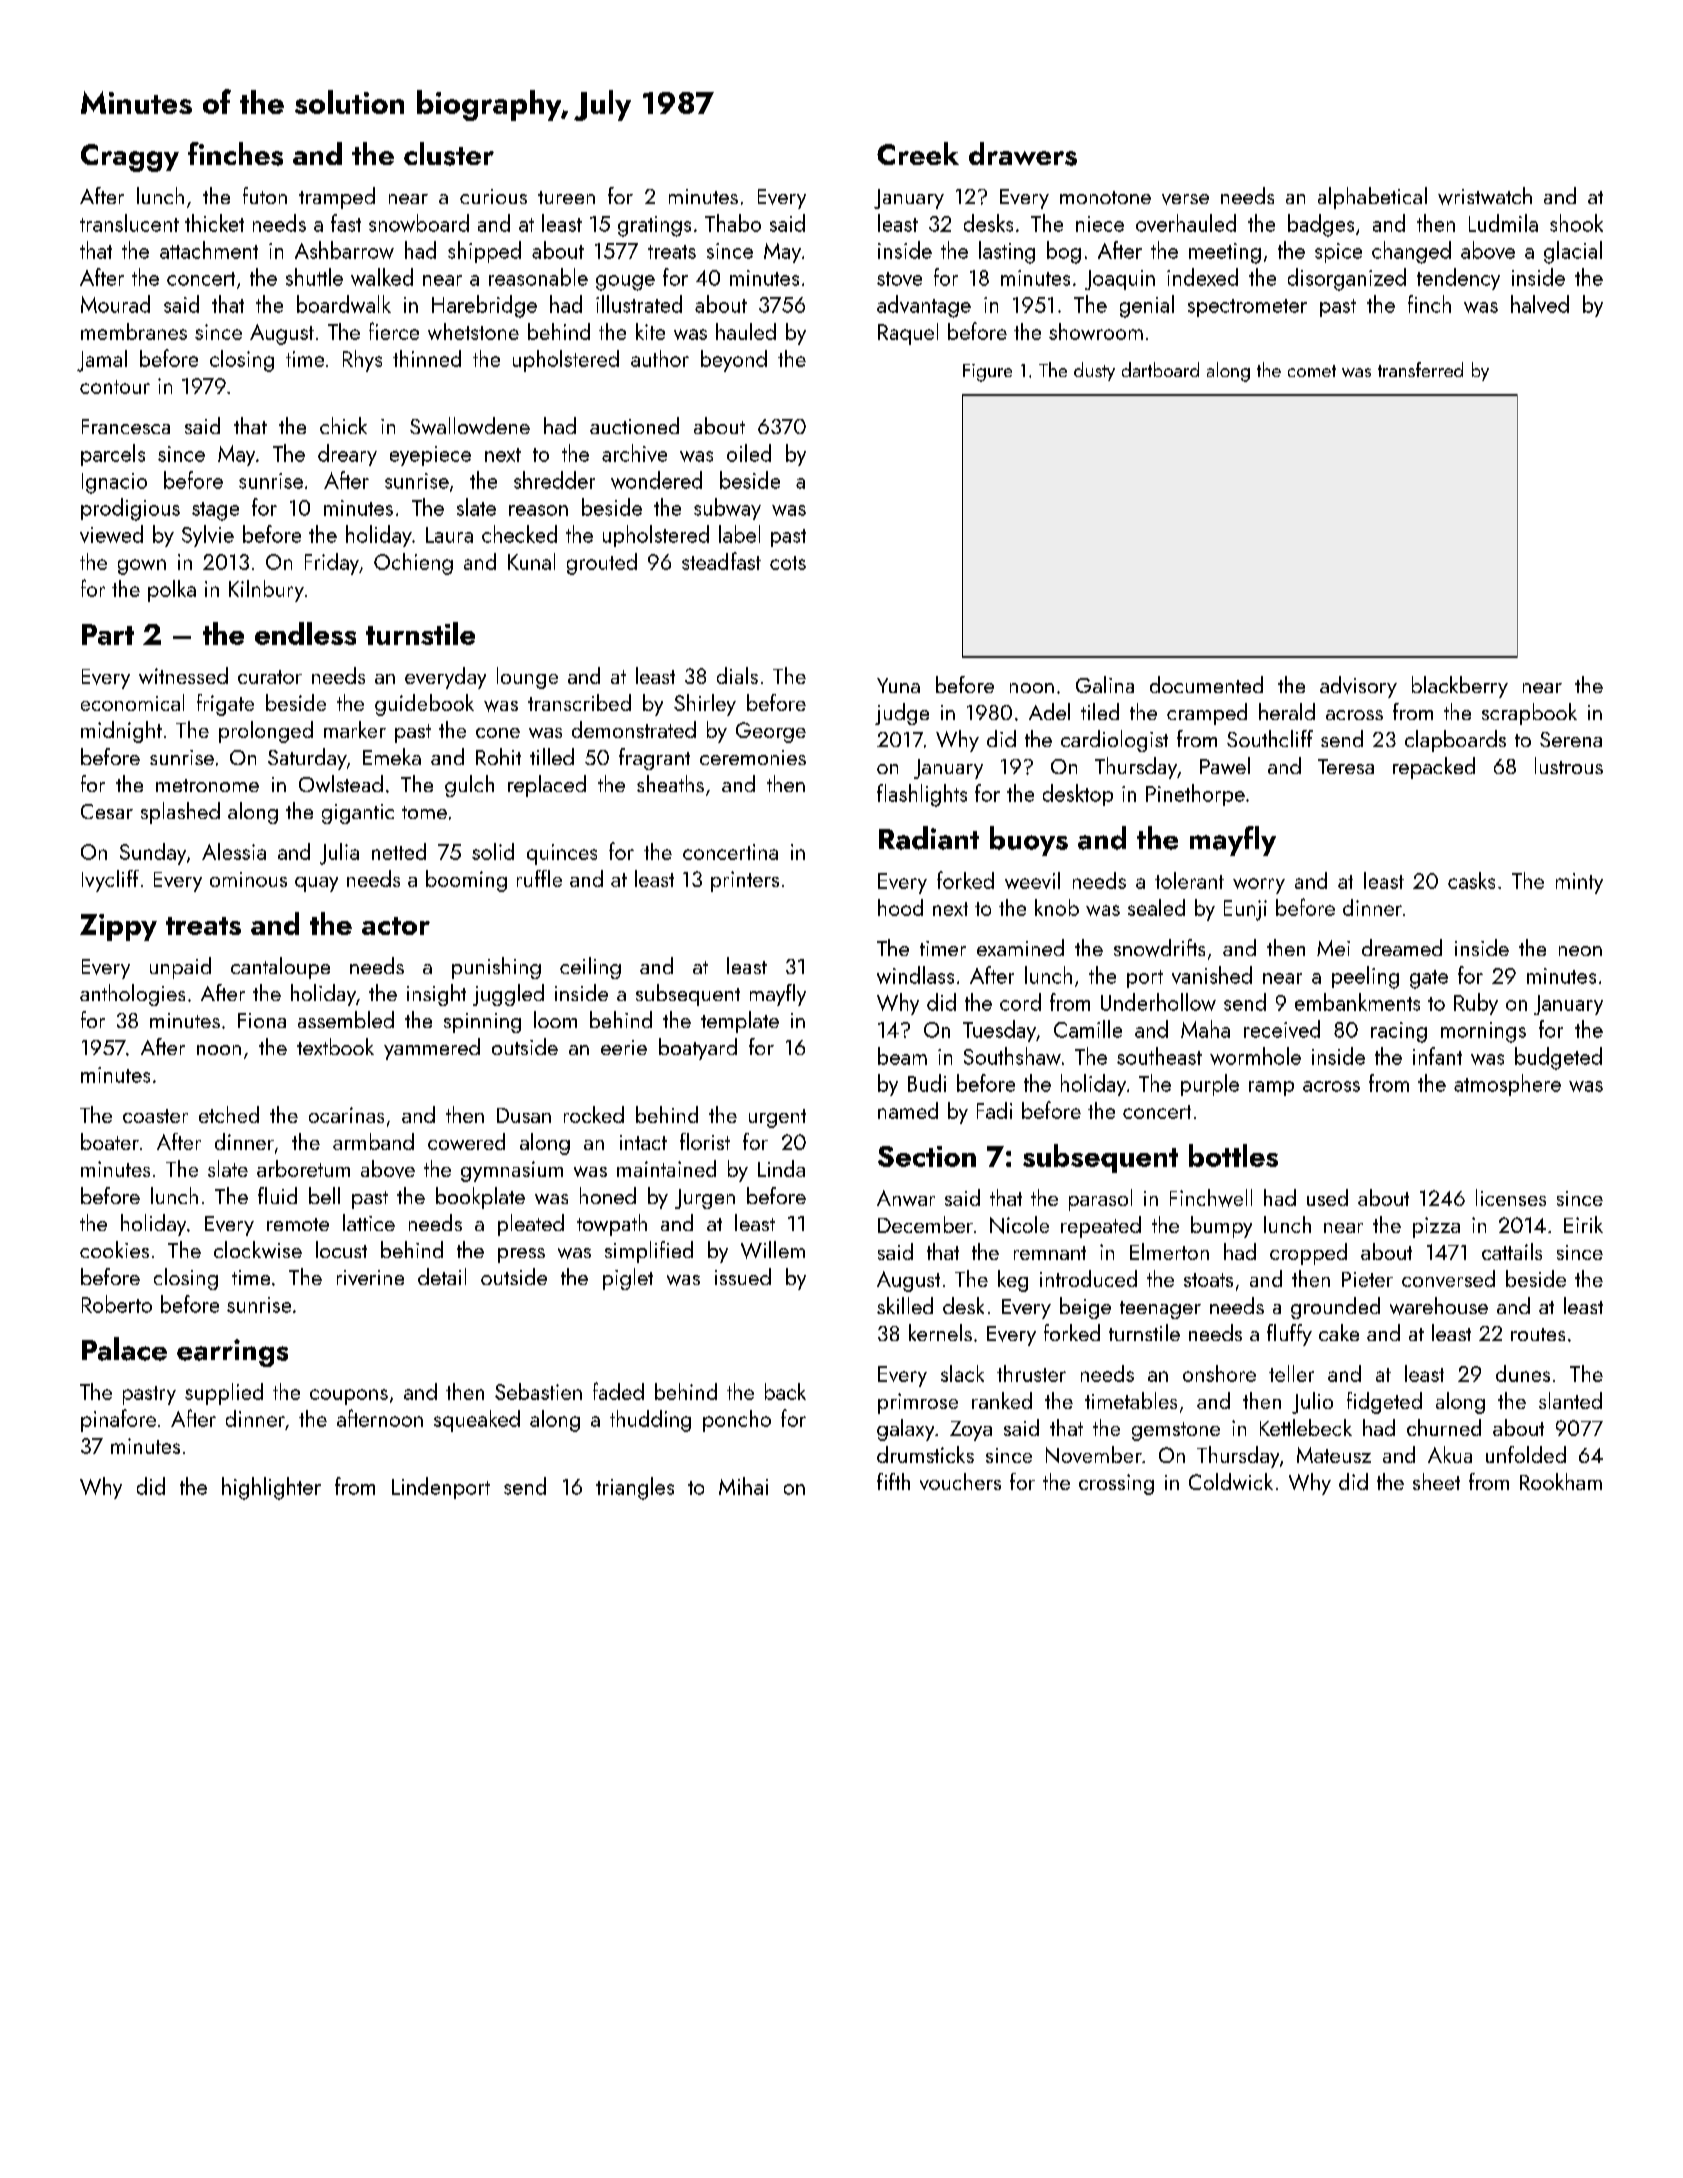  I want to click on casks, so click(1471, 880).
